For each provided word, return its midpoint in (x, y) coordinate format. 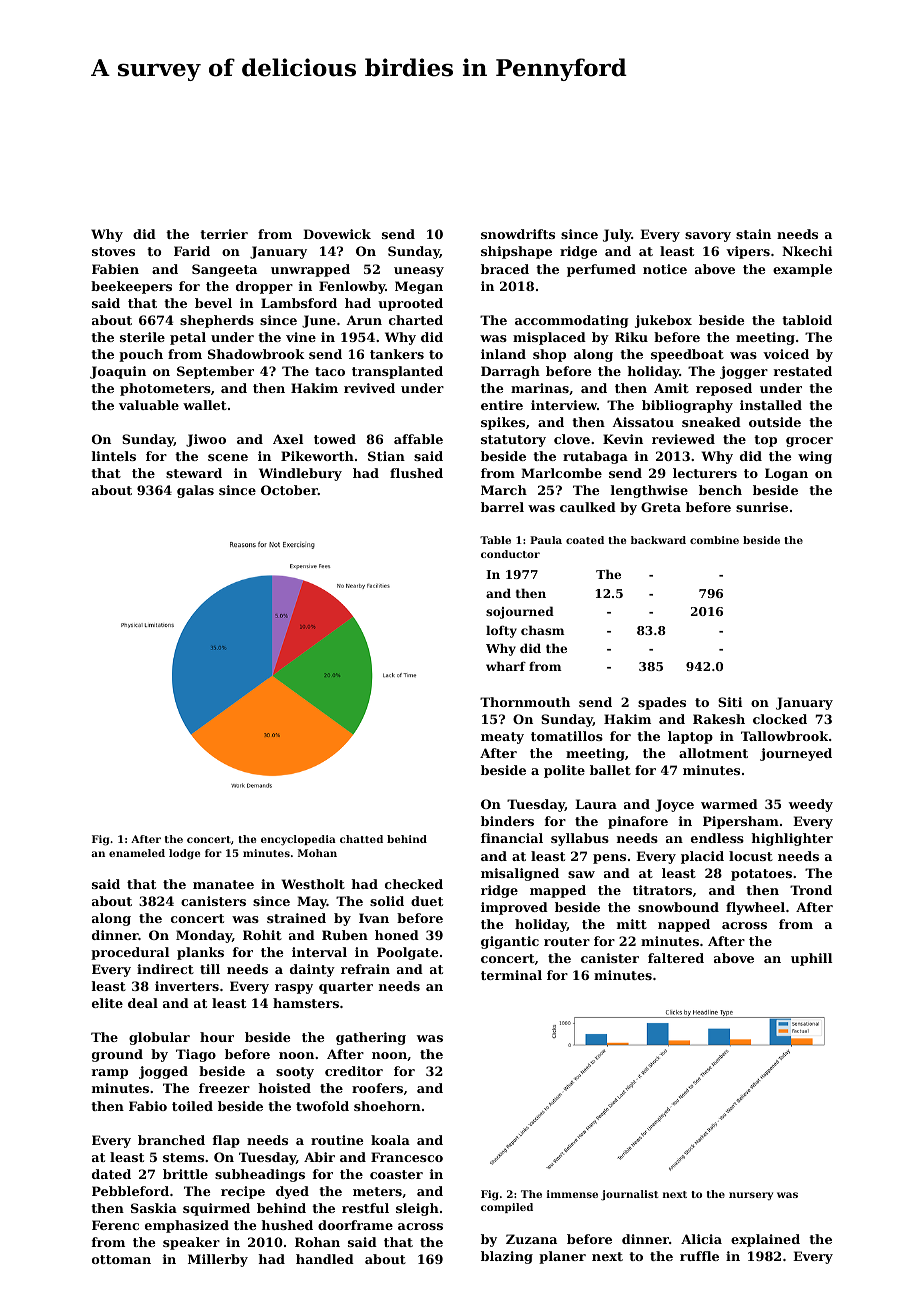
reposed (724, 389)
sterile (142, 337)
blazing (507, 1257)
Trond (811, 890)
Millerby (218, 1260)
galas (195, 491)
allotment (713, 753)
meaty (502, 738)
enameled (137, 853)
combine (714, 540)
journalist (629, 1195)
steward (194, 473)
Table (495, 540)
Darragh (510, 372)
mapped (558, 891)
